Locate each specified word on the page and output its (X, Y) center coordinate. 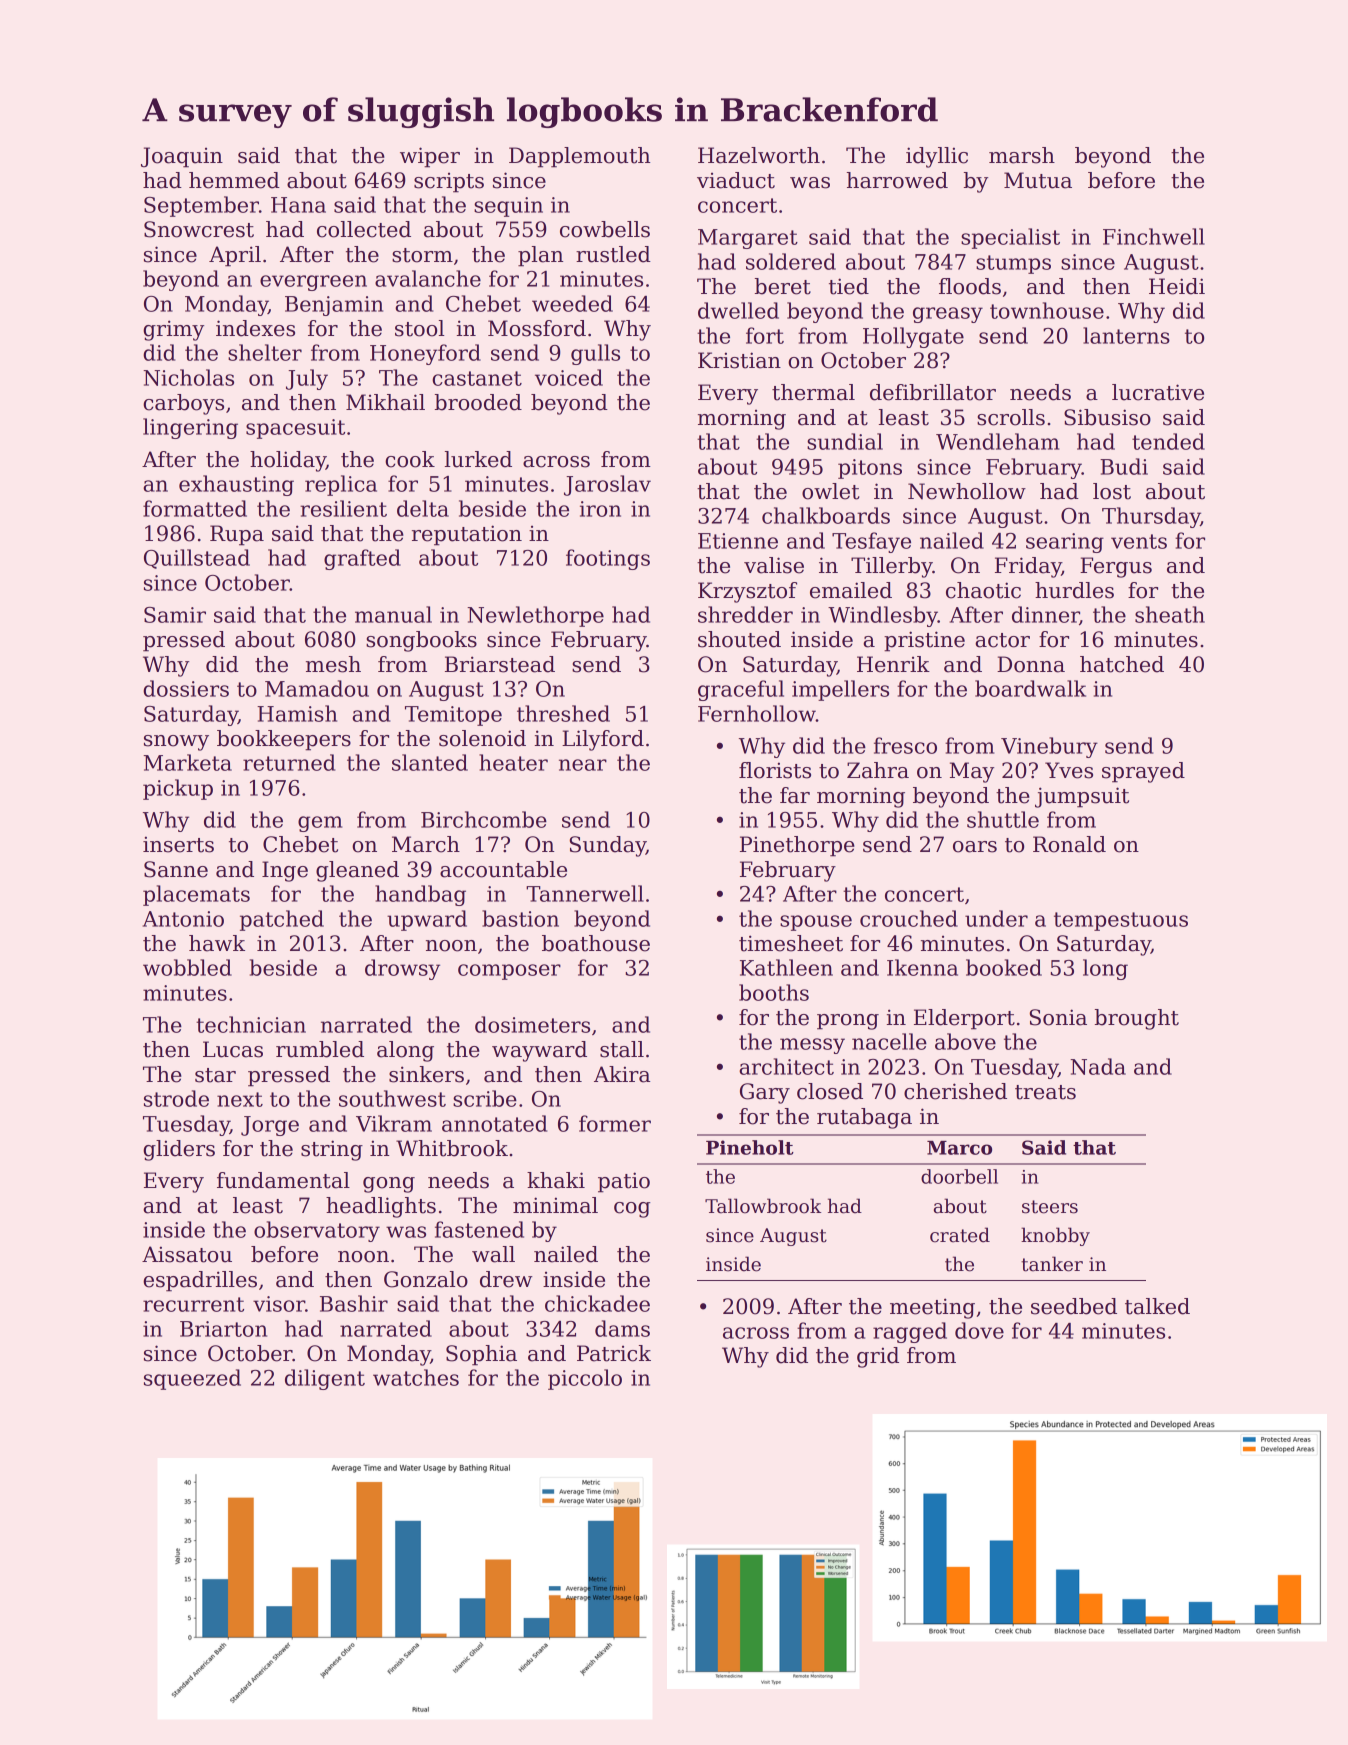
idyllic (937, 157)
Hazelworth (759, 155)
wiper (430, 157)
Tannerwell (585, 893)
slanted (430, 762)
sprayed (1143, 772)
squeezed (192, 1379)
